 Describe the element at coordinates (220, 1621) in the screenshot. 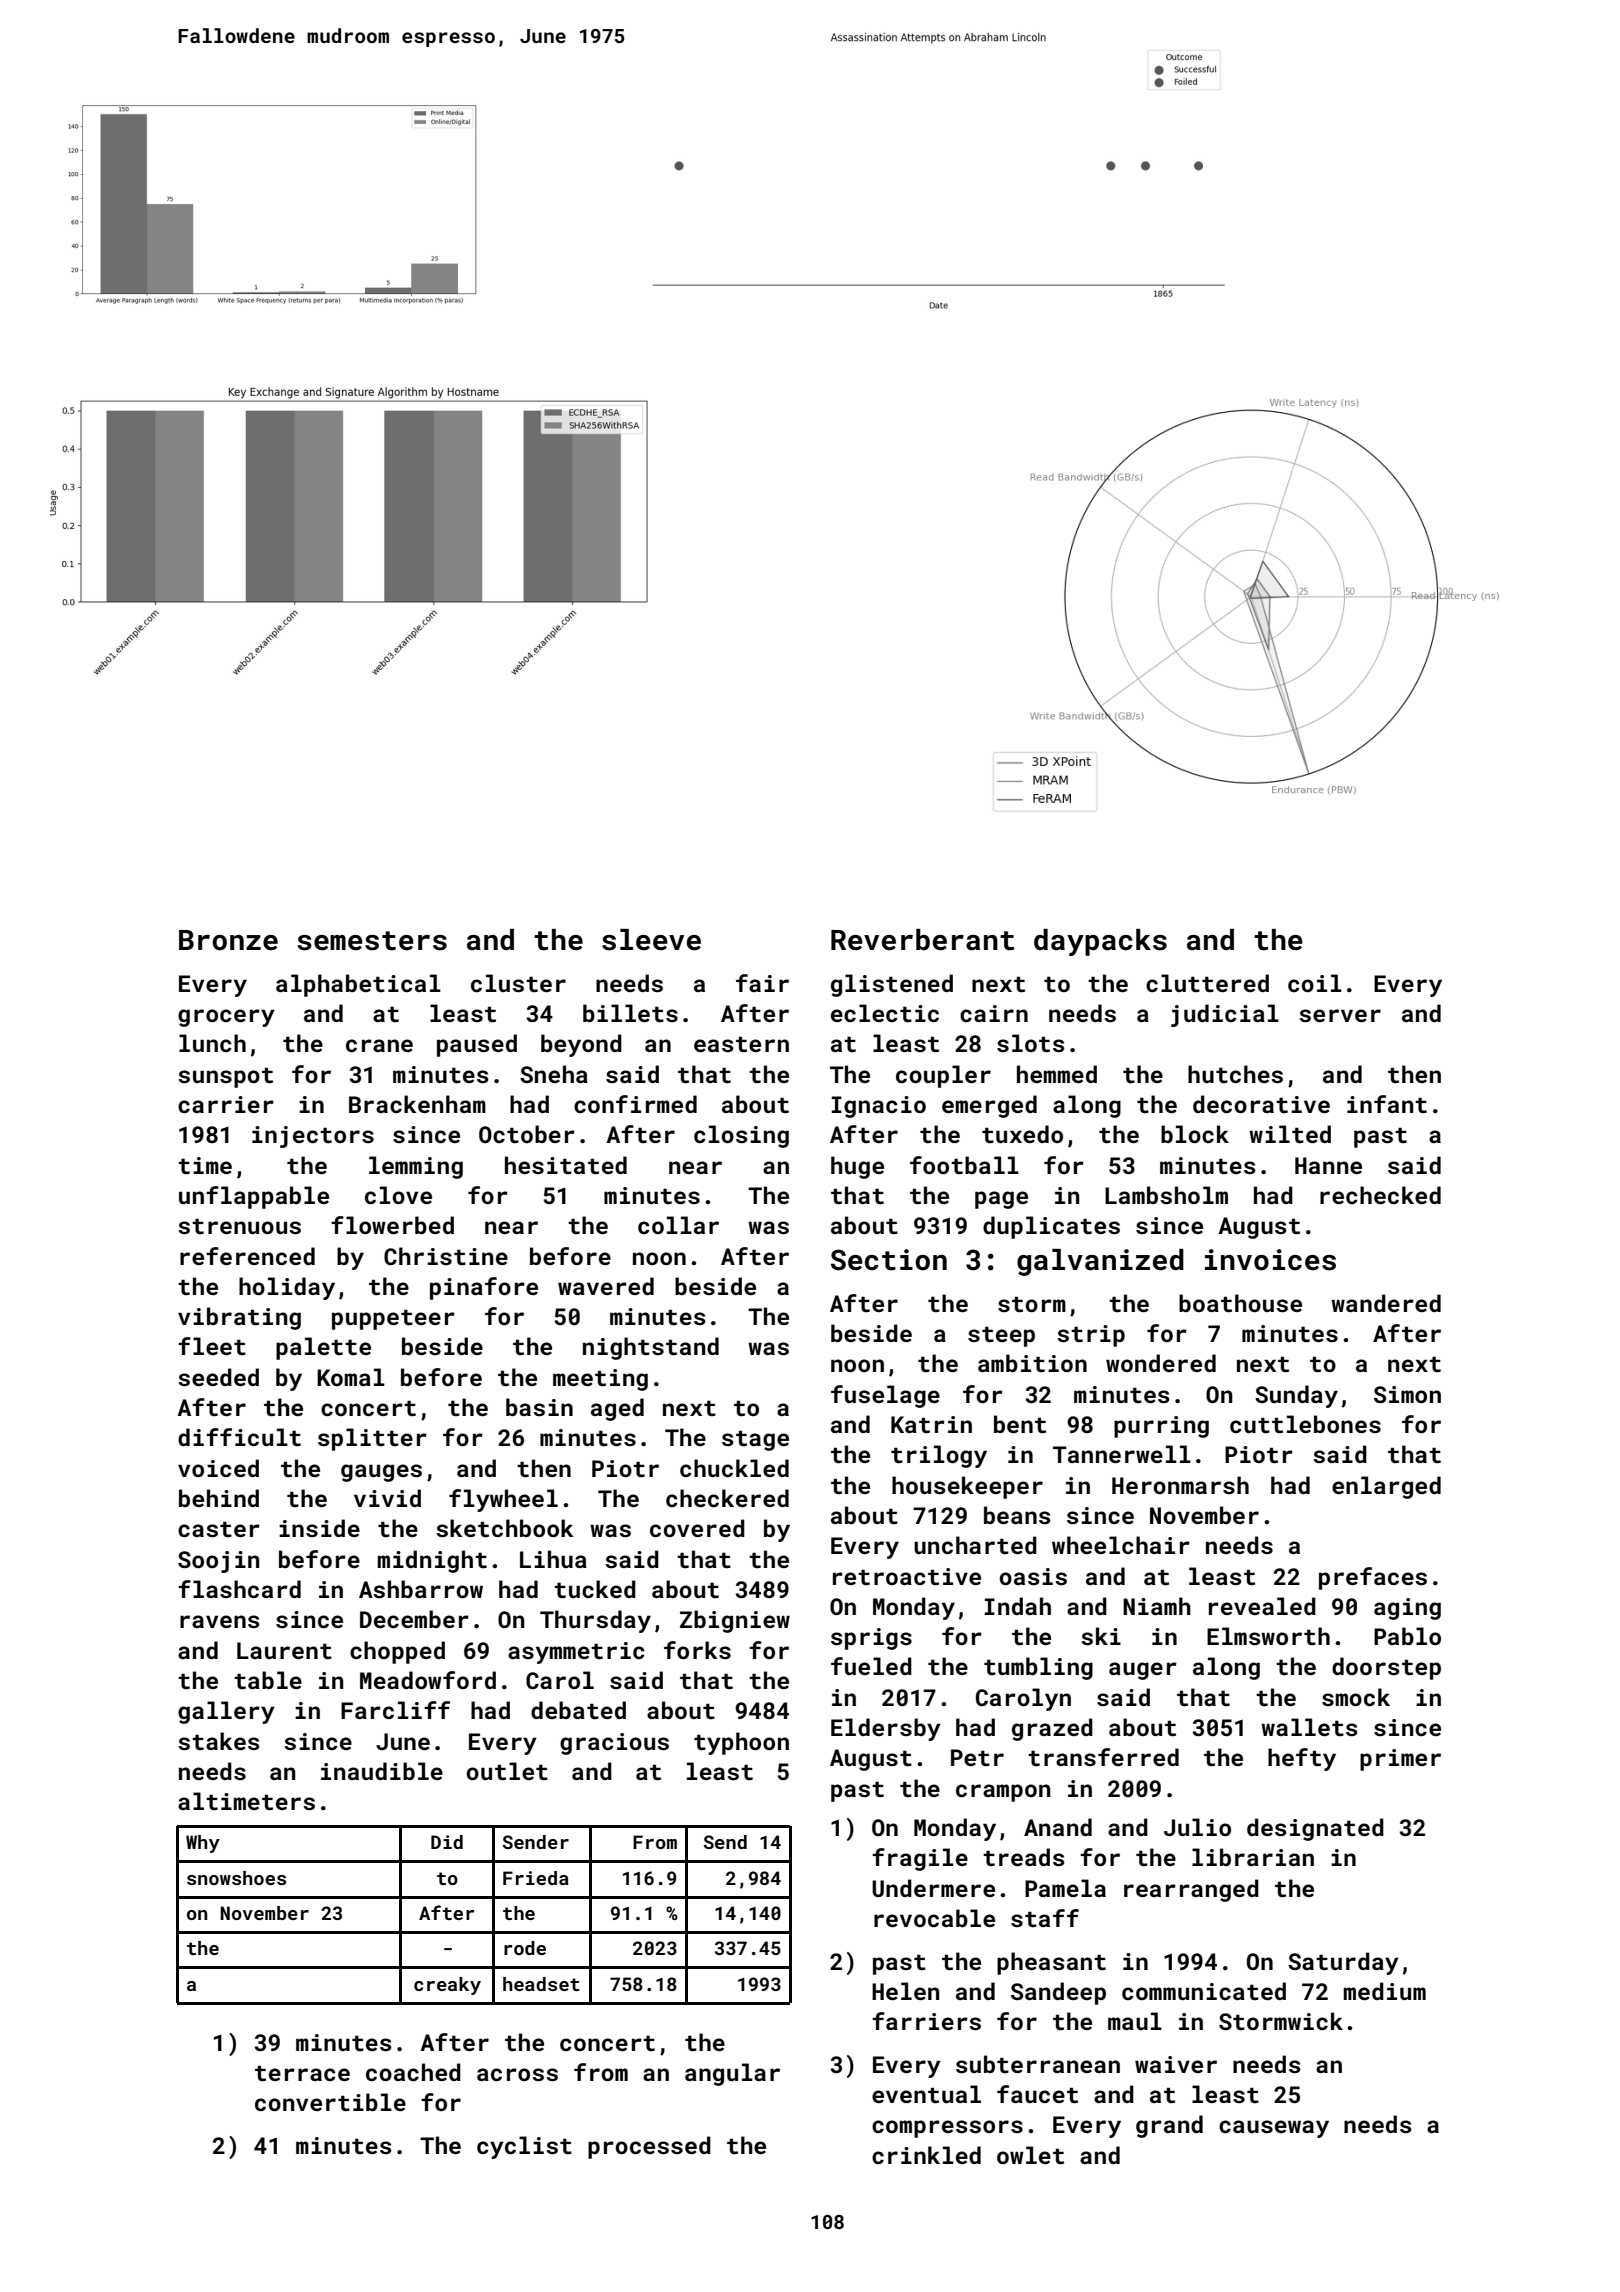

I see `ravens` at that location.
